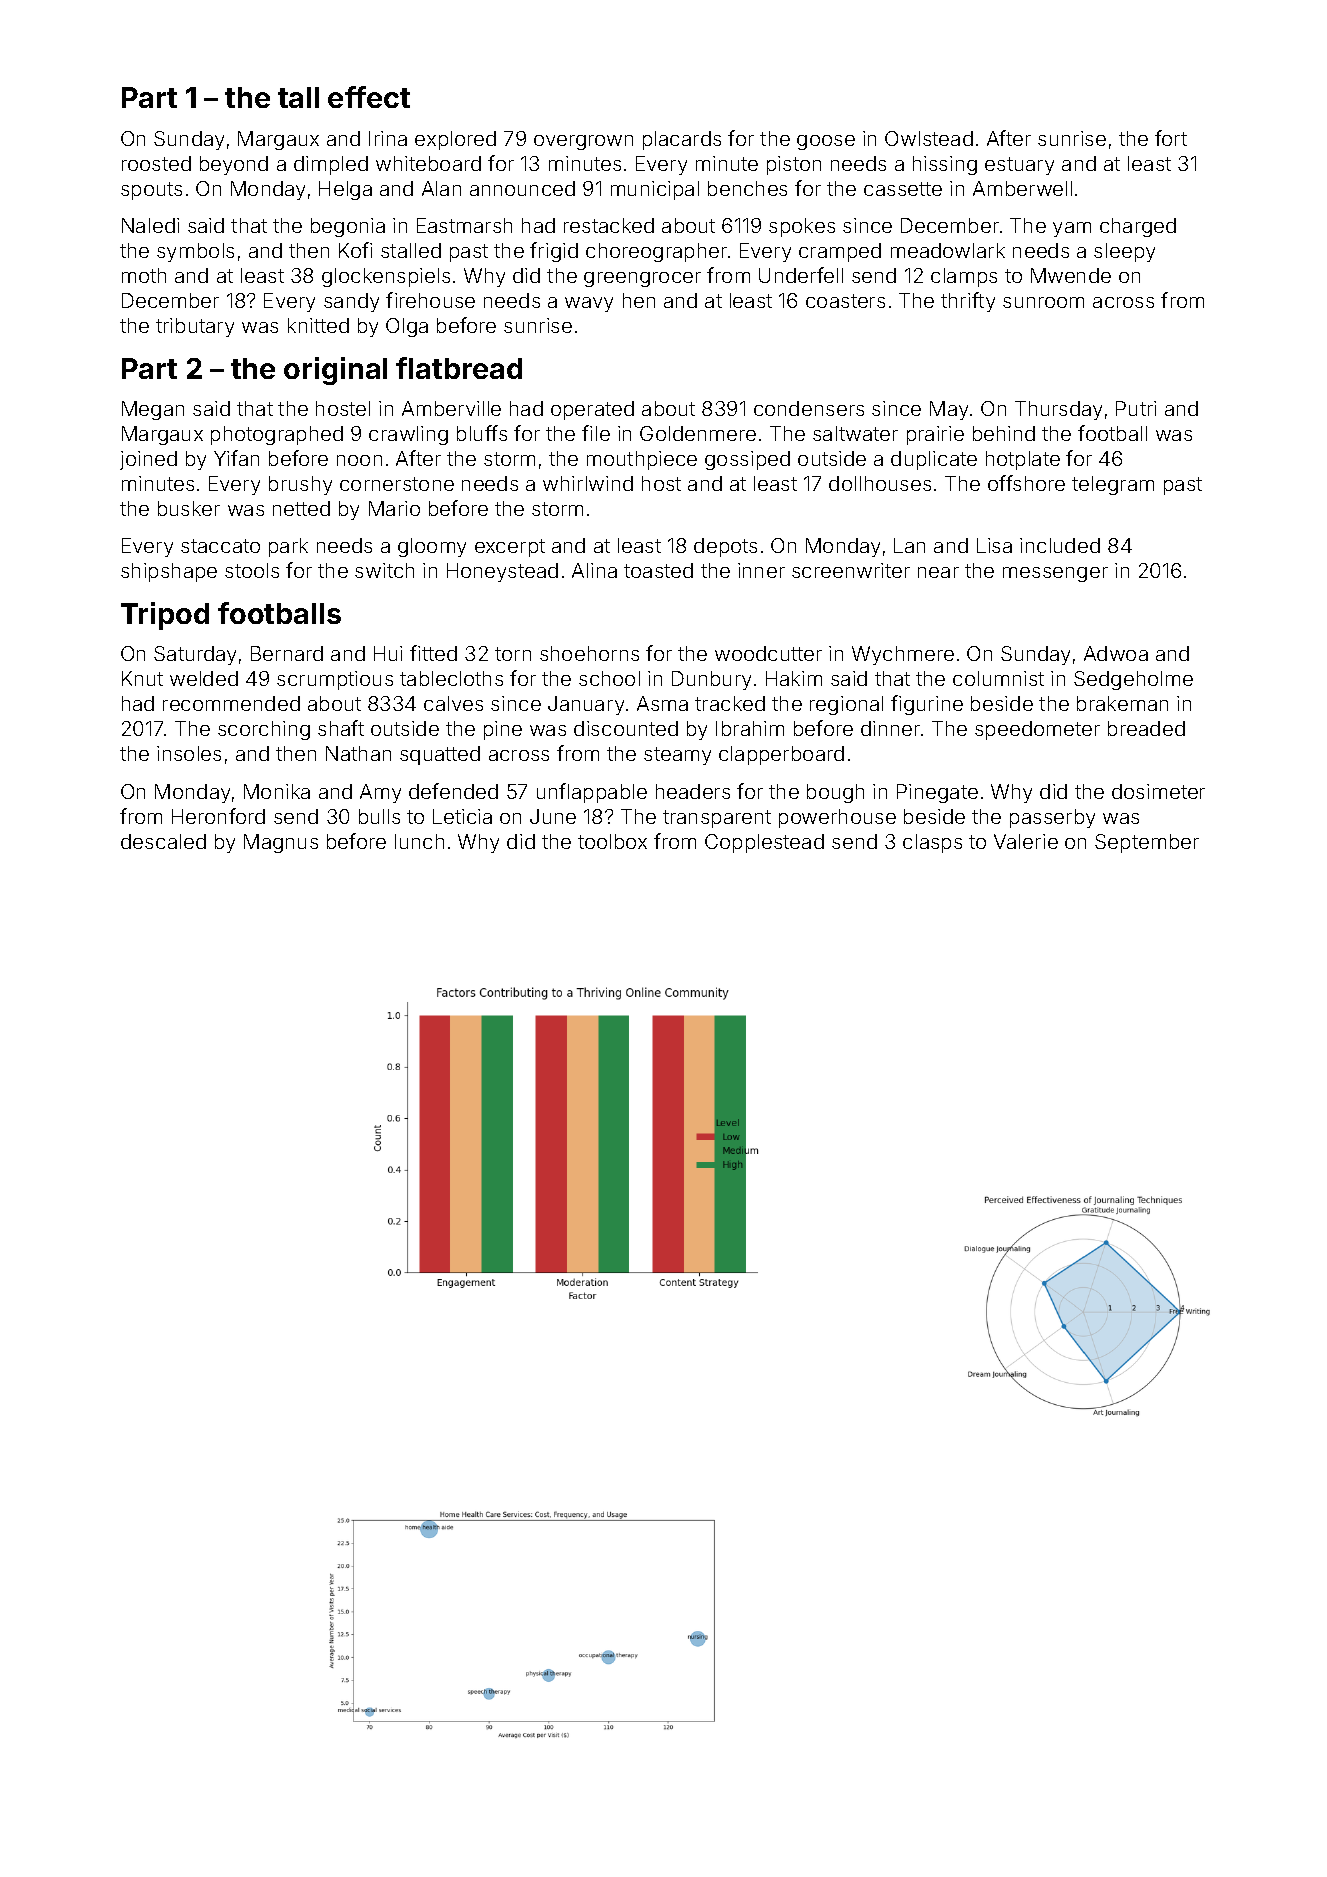  What do you see at coordinates (453, 703) in the screenshot?
I see `calves` at bounding box center [453, 703].
